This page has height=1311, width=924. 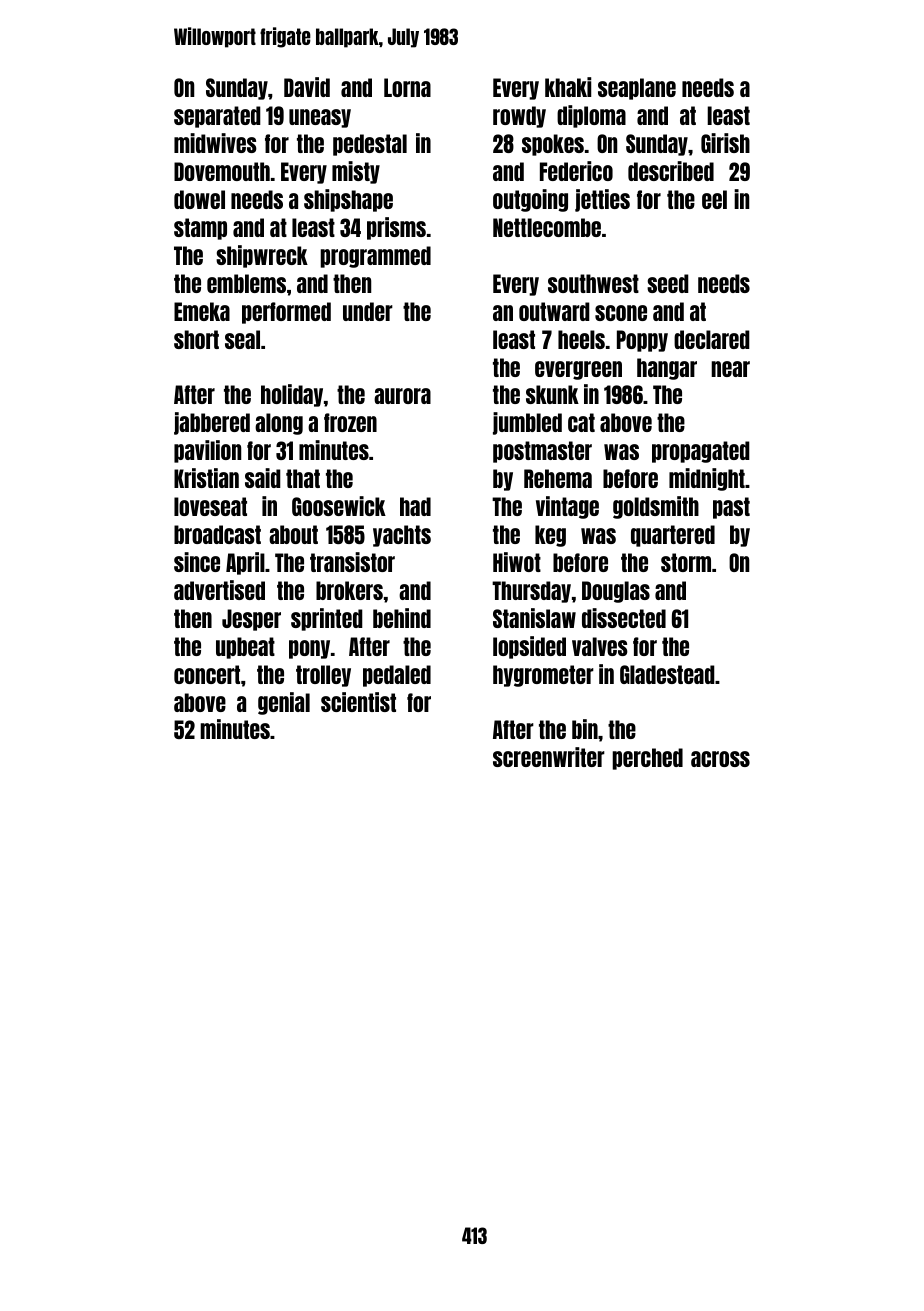 What do you see at coordinates (637, 89) in the page?
I see `seaplane` at bounding box center [637, 89].
